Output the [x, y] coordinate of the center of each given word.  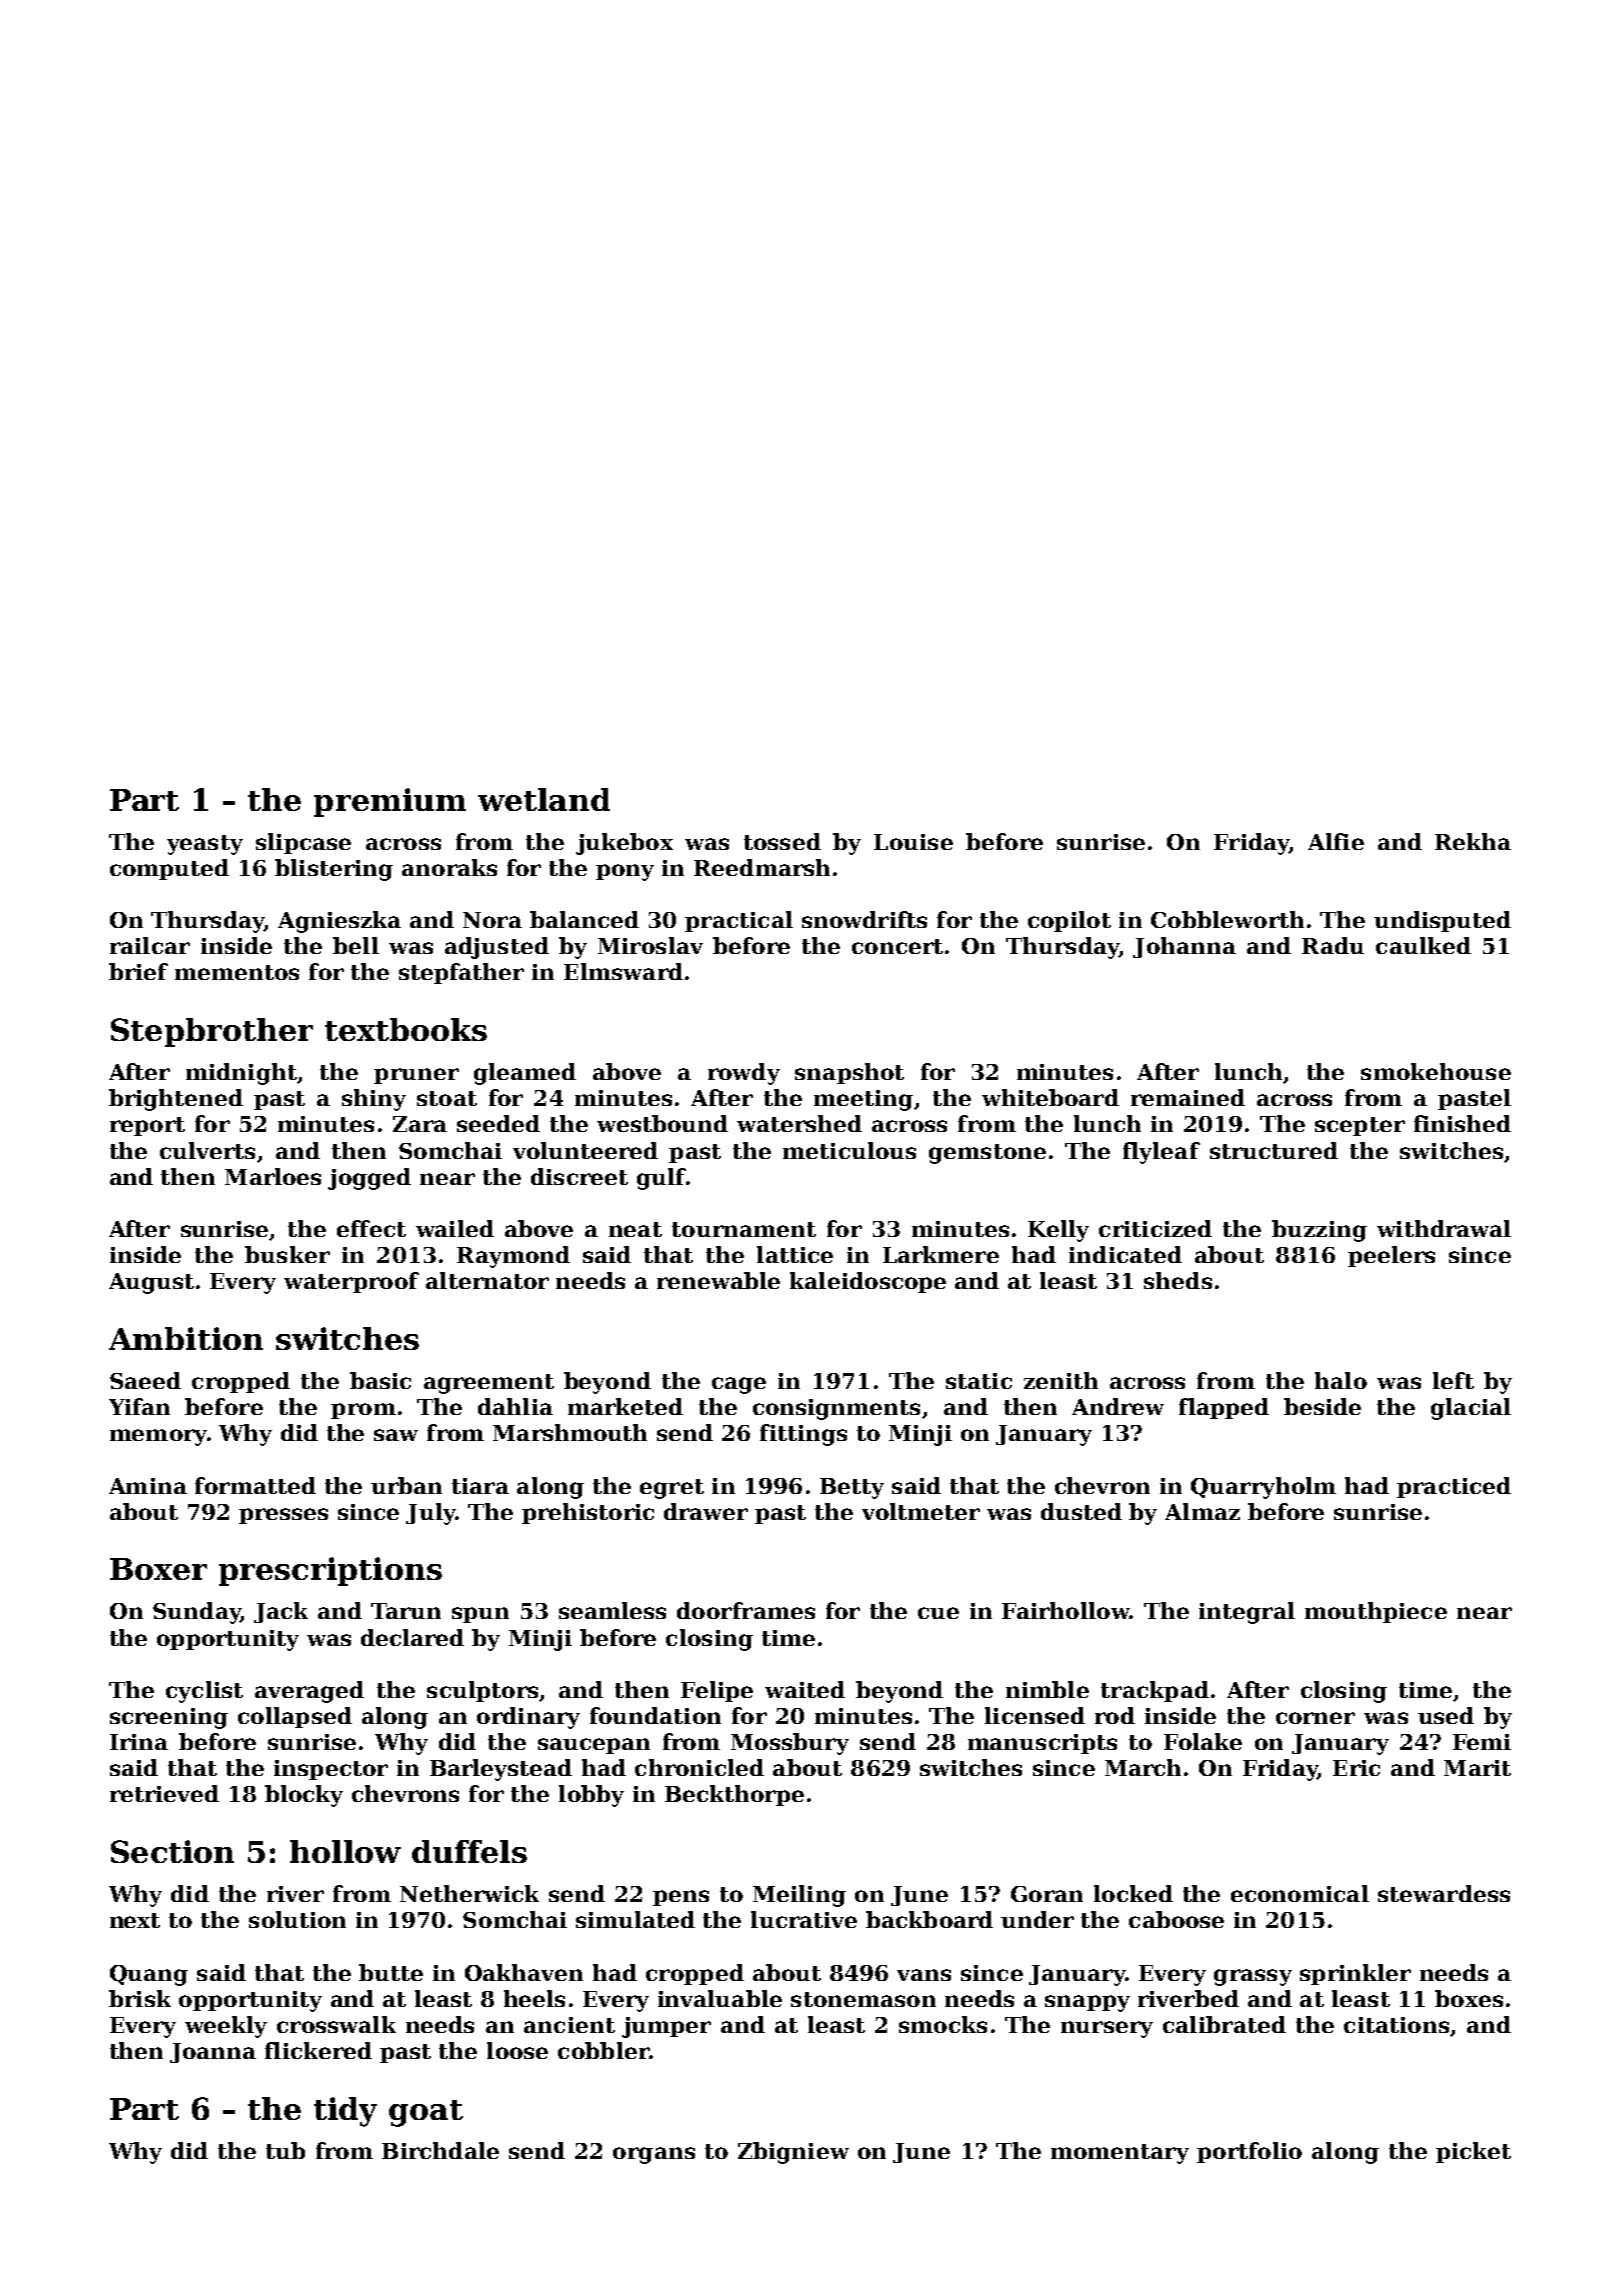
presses [283, 1516]
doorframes [746, 1610]
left [1453, 1380]
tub [285, 2150]
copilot [1069, 921]
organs [654, 2155]
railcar [150, 945]
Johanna [1184, 947]
